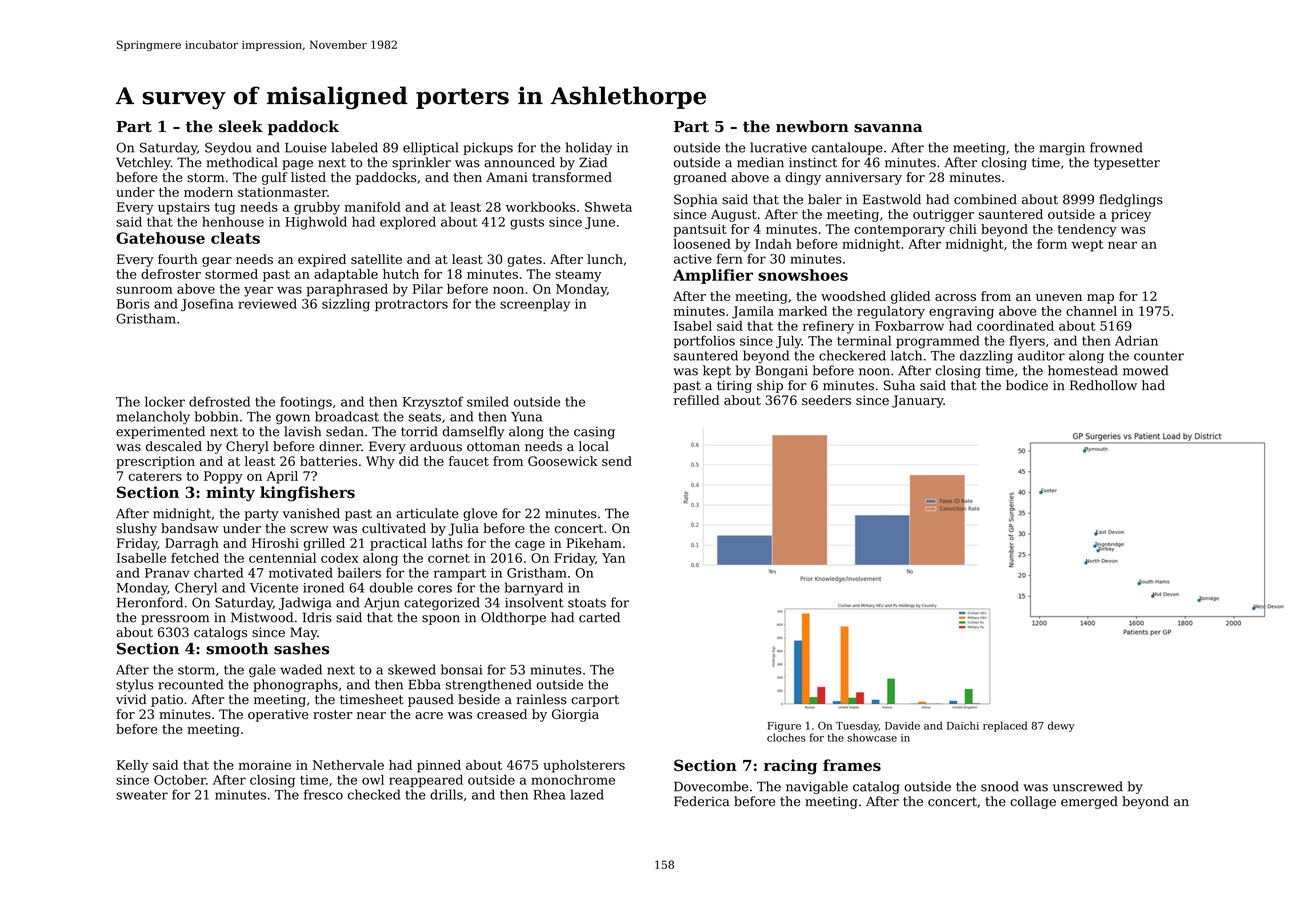  What do you see at coordinates (237, 648) in the screenshot?
I see `smooth` at bounding box center [237, 648].
